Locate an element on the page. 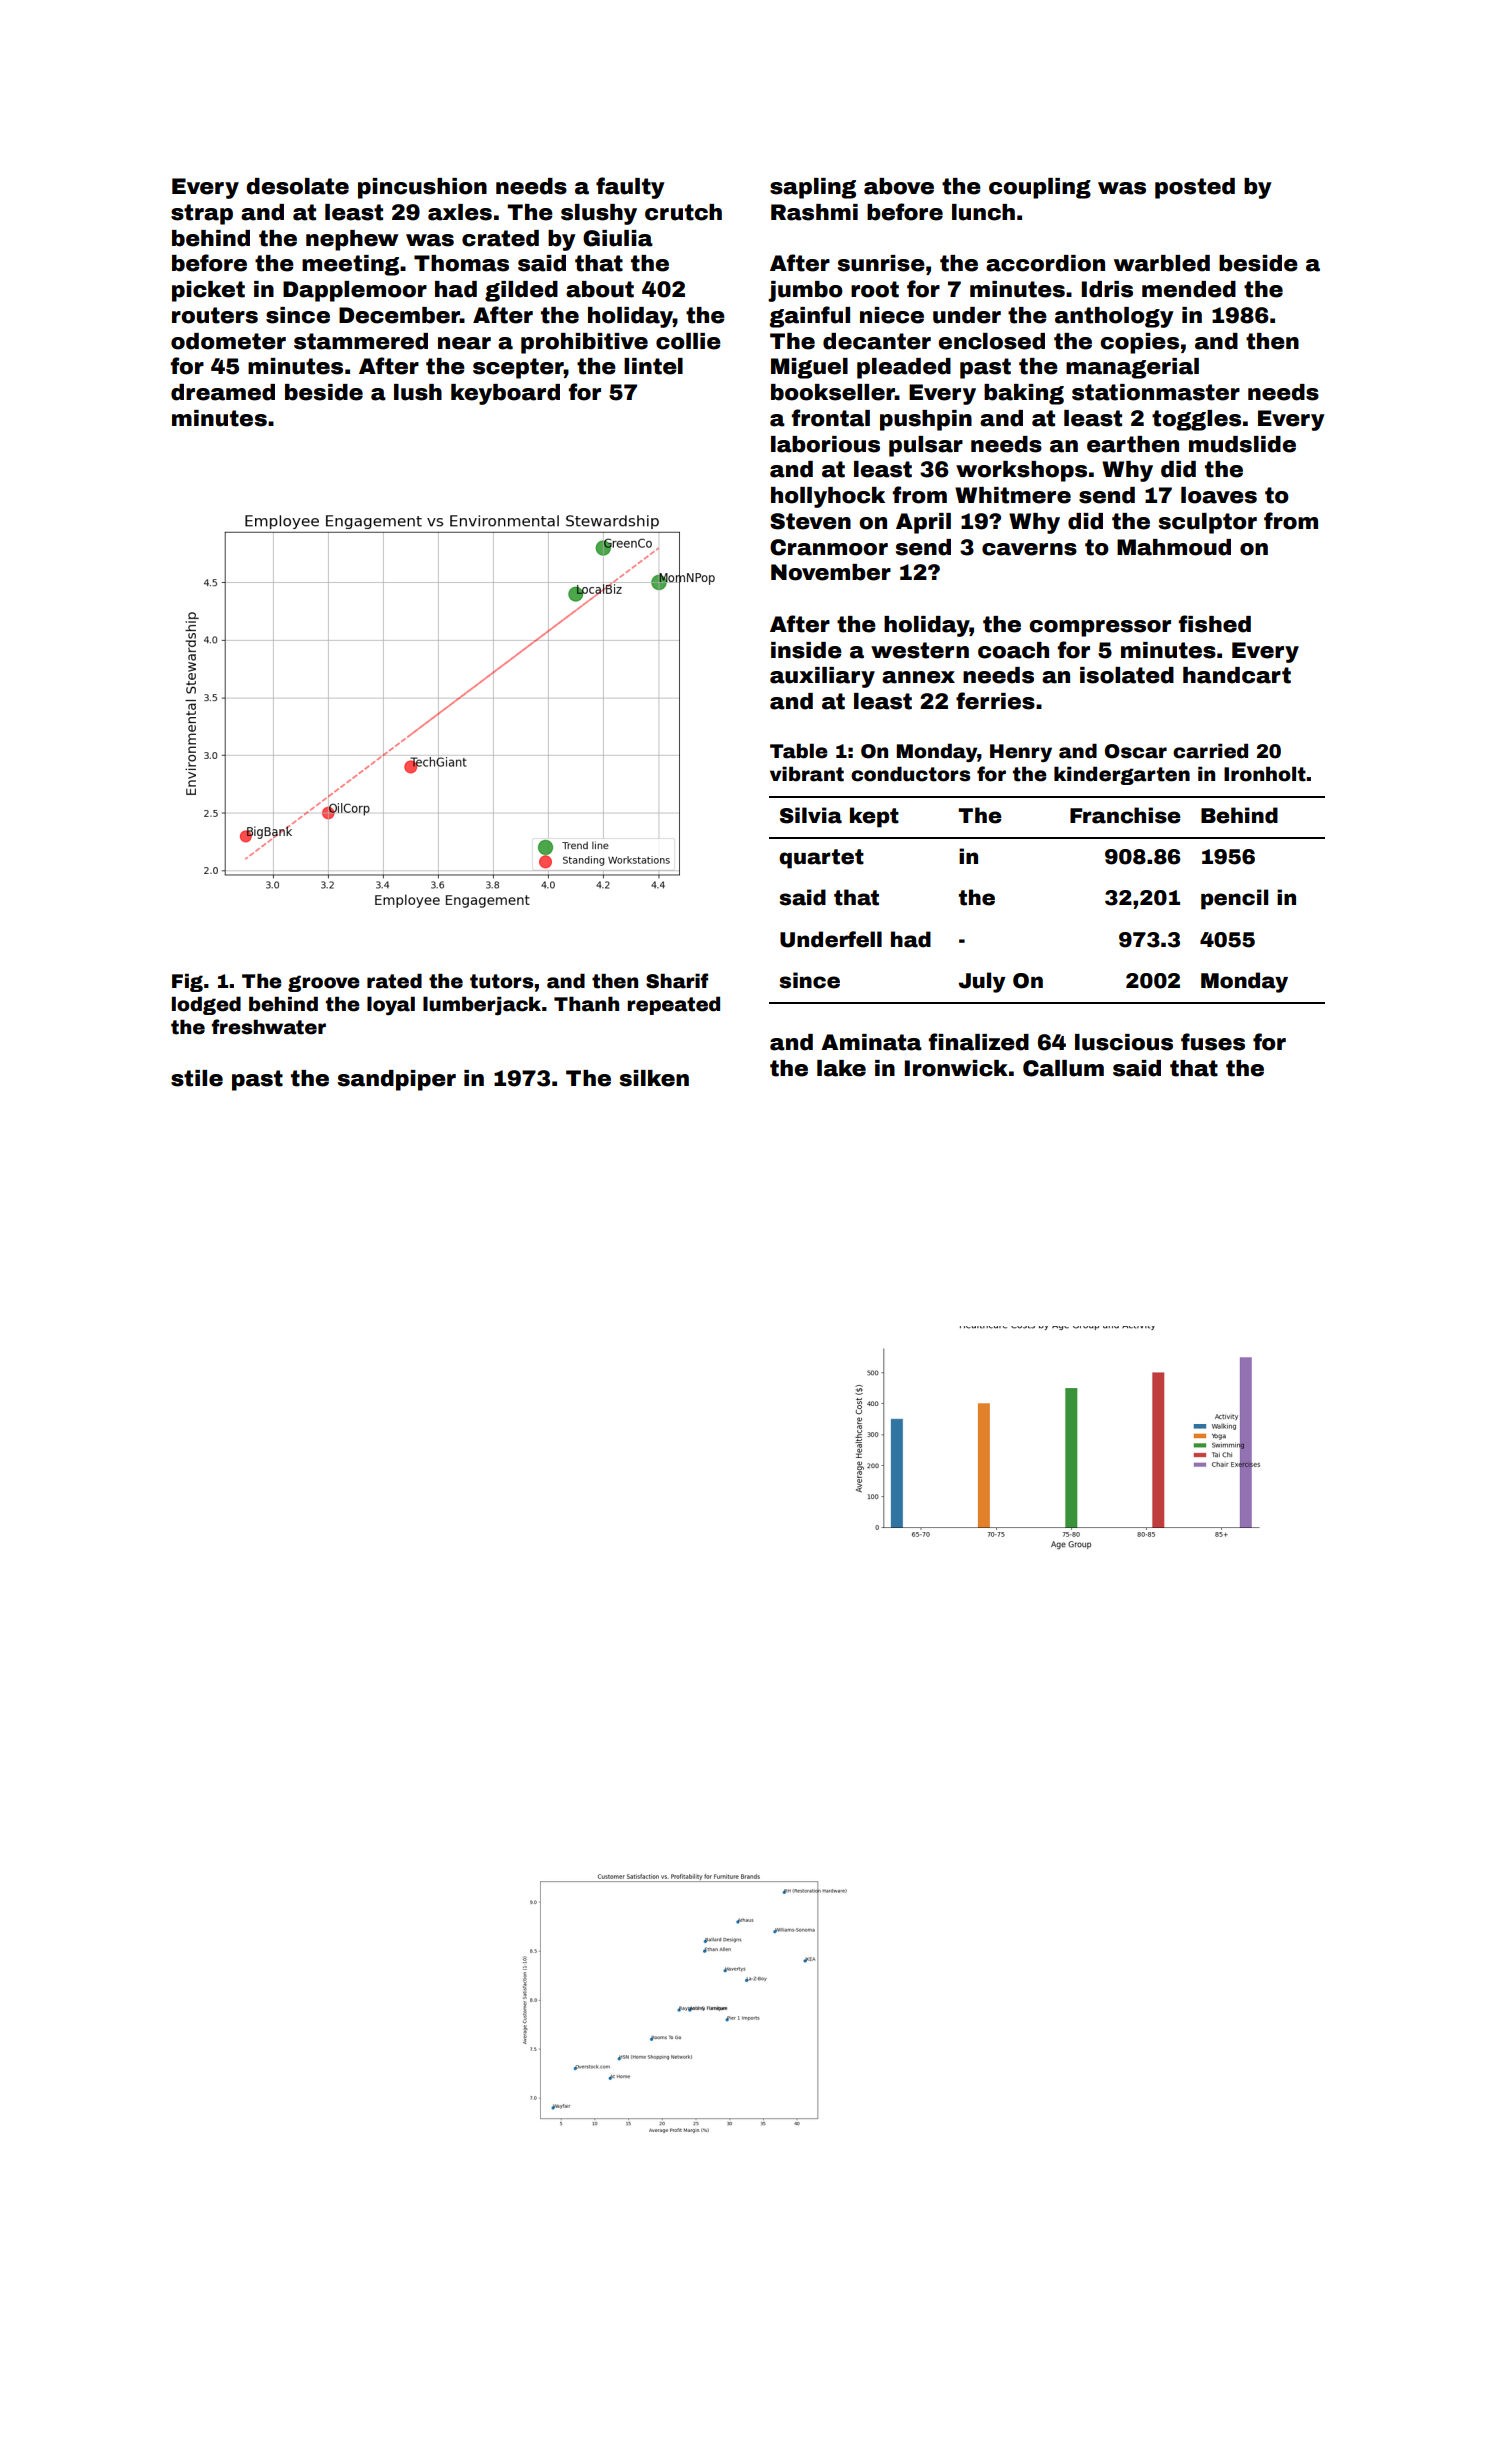 This image has height=2464, width=1496. quartet is located at coordinates (821, 859).
